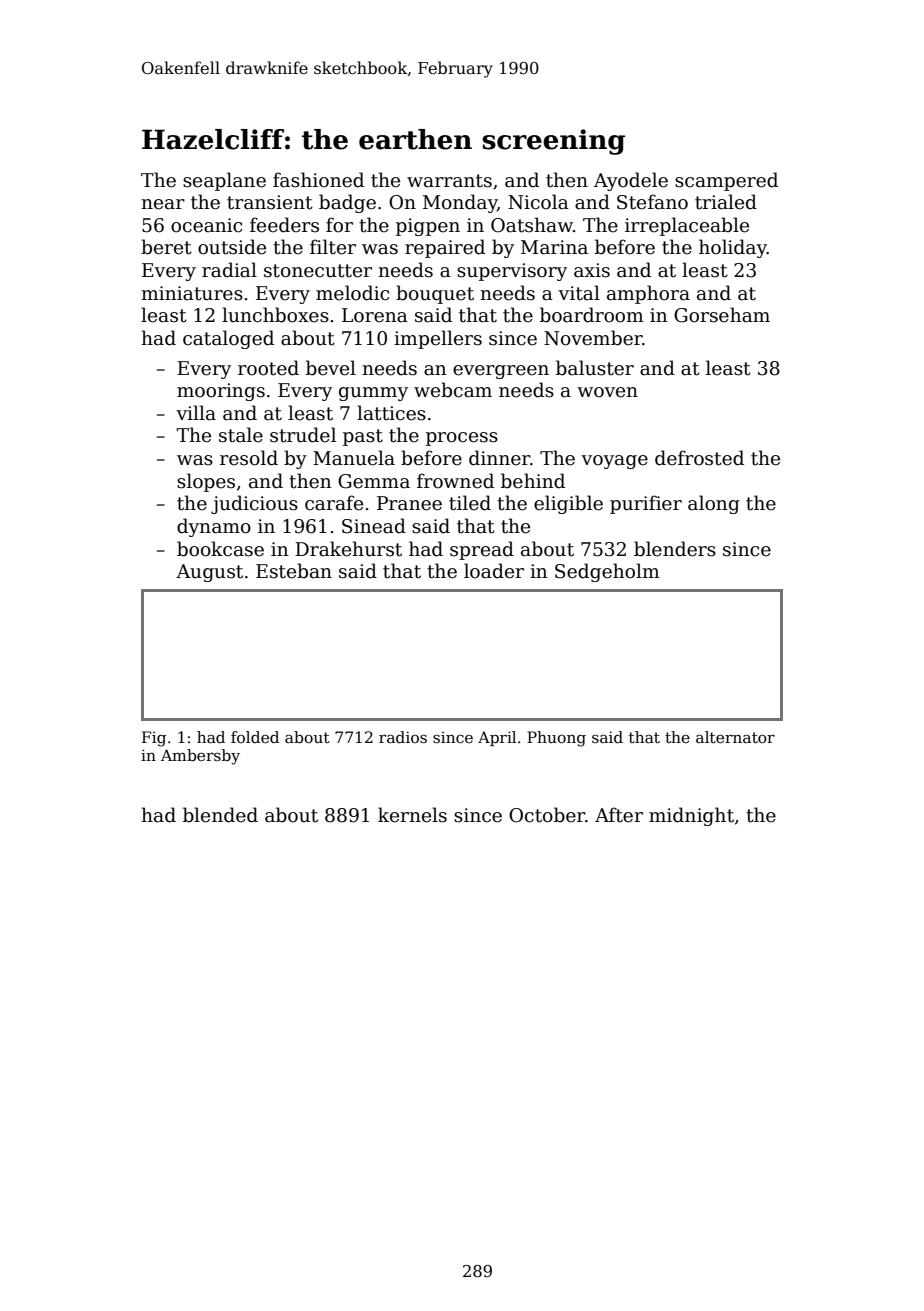 This screenshot has height=1311, width=924. Describe the element at coordinates (675, 549) in the screenshot. I see `blenders` at that location.
